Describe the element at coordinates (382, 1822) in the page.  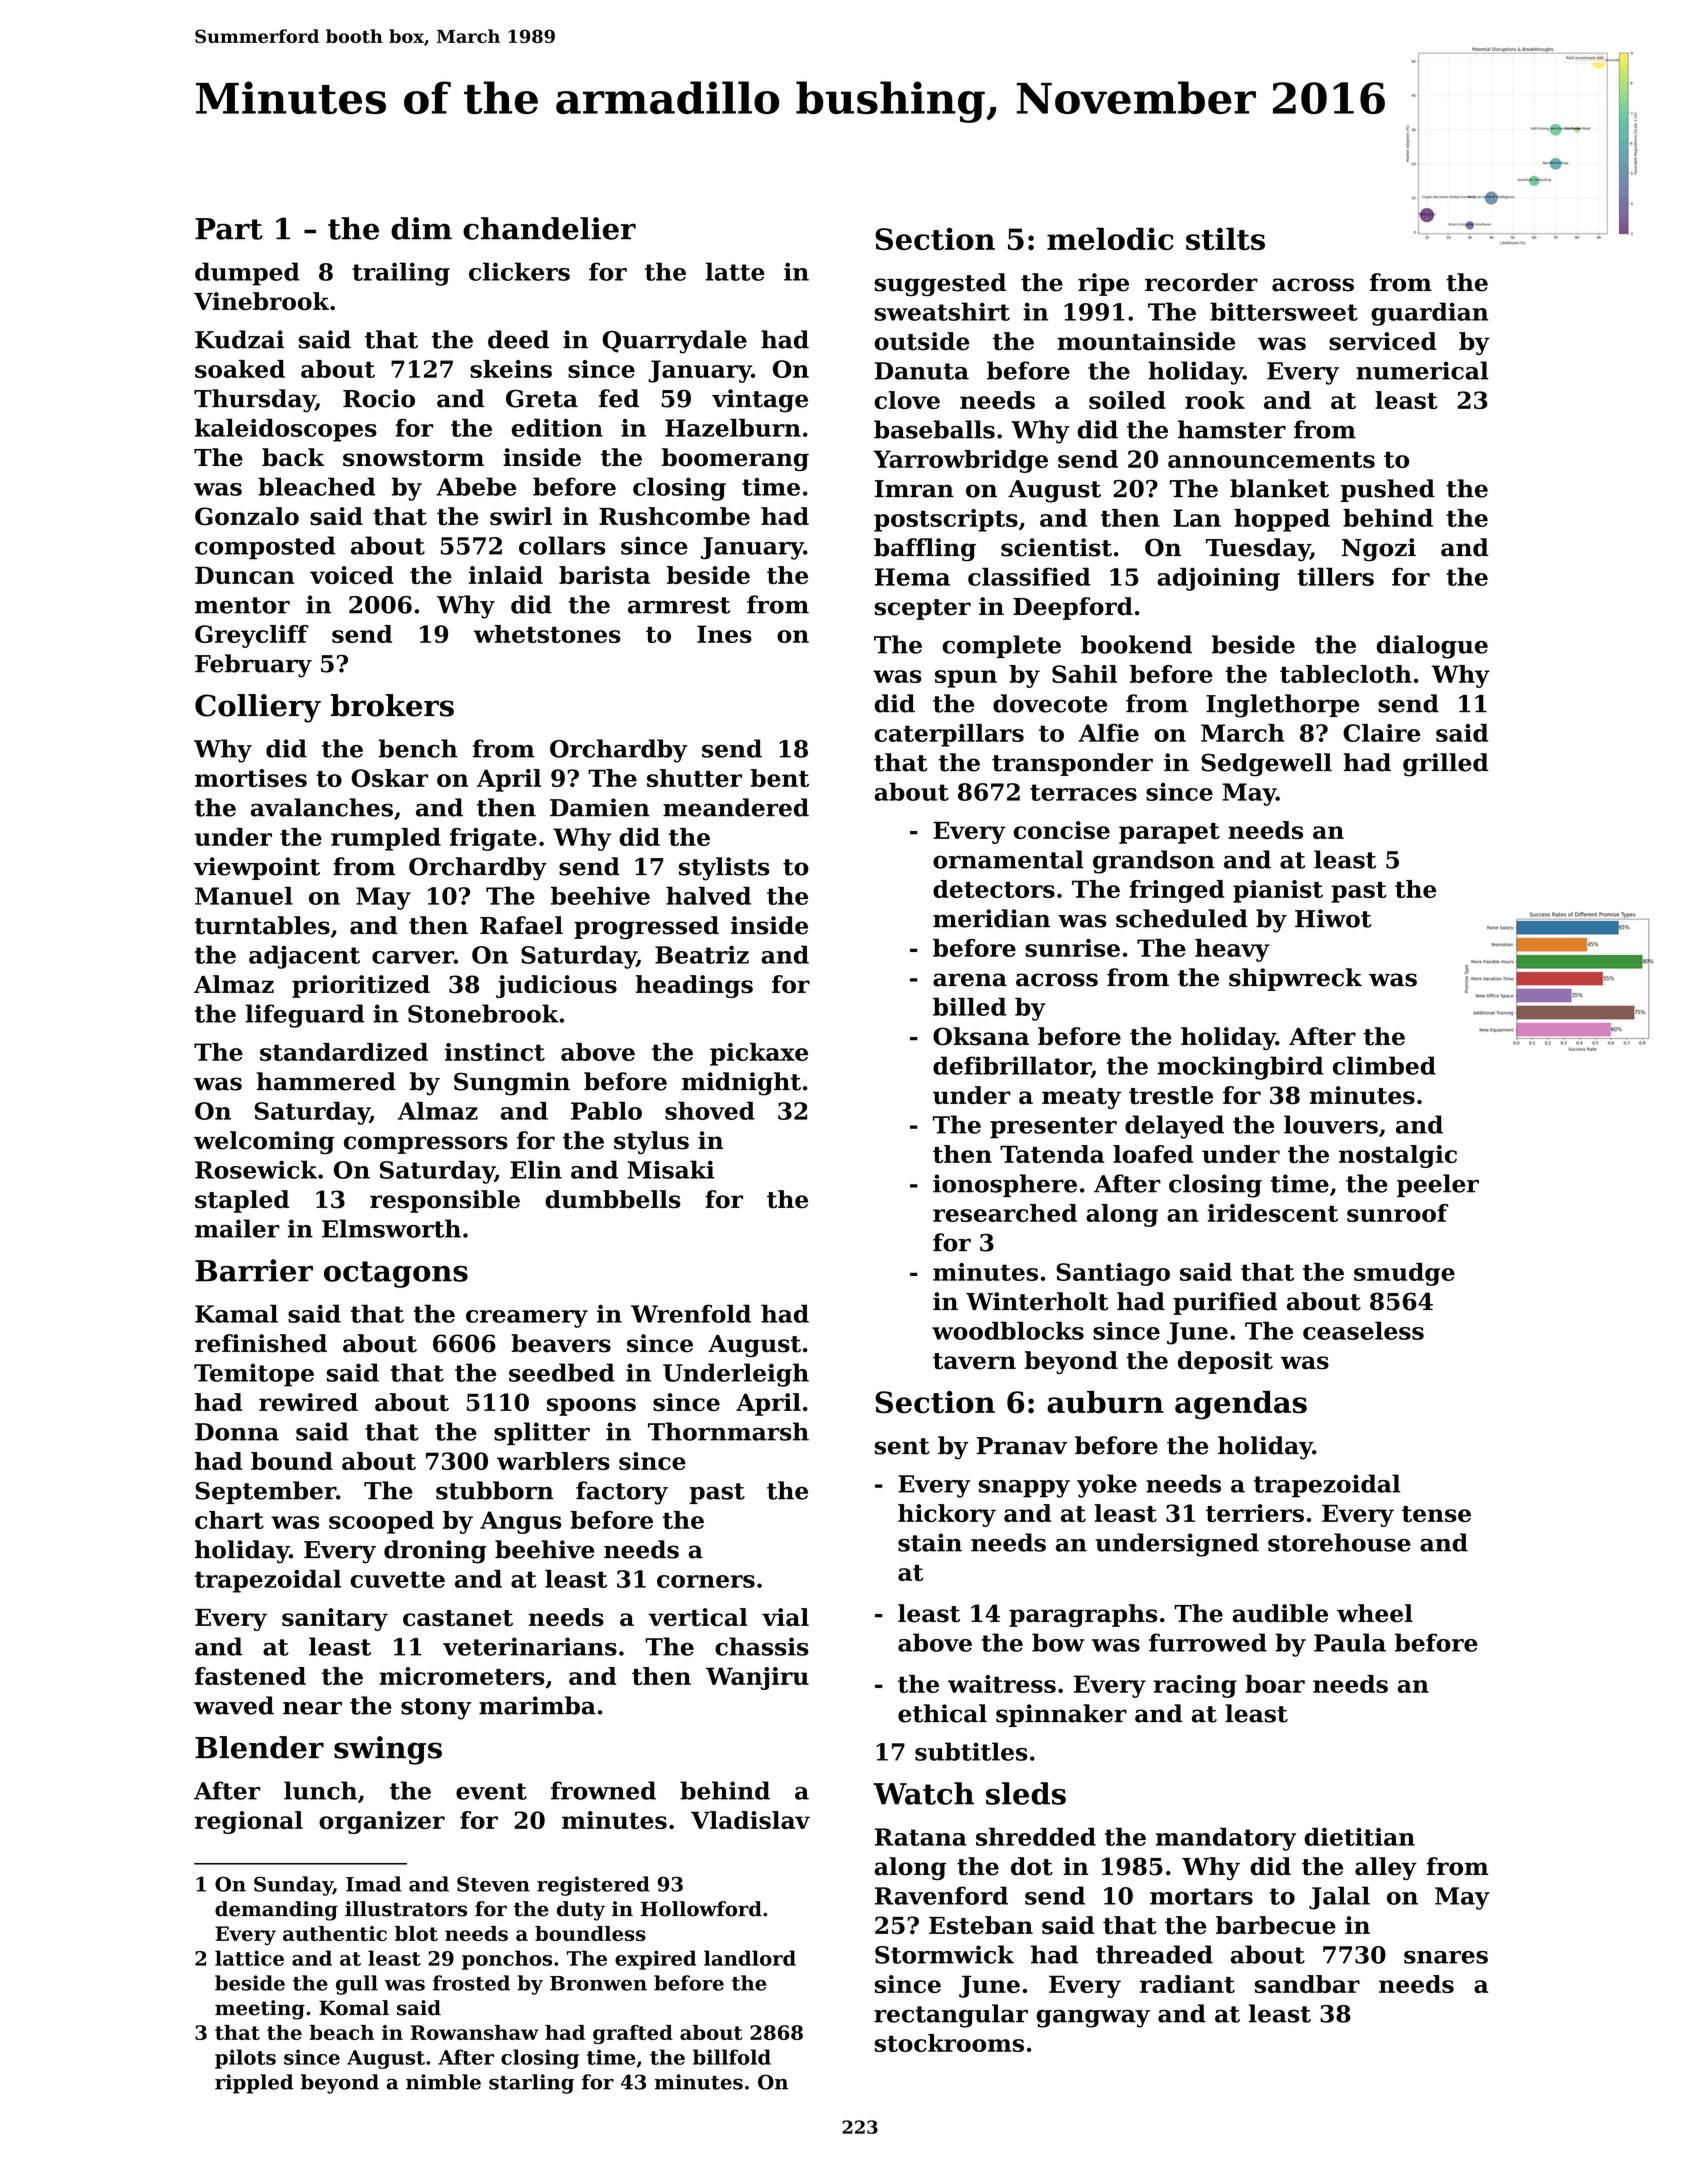
I see `organizer` at that location.
